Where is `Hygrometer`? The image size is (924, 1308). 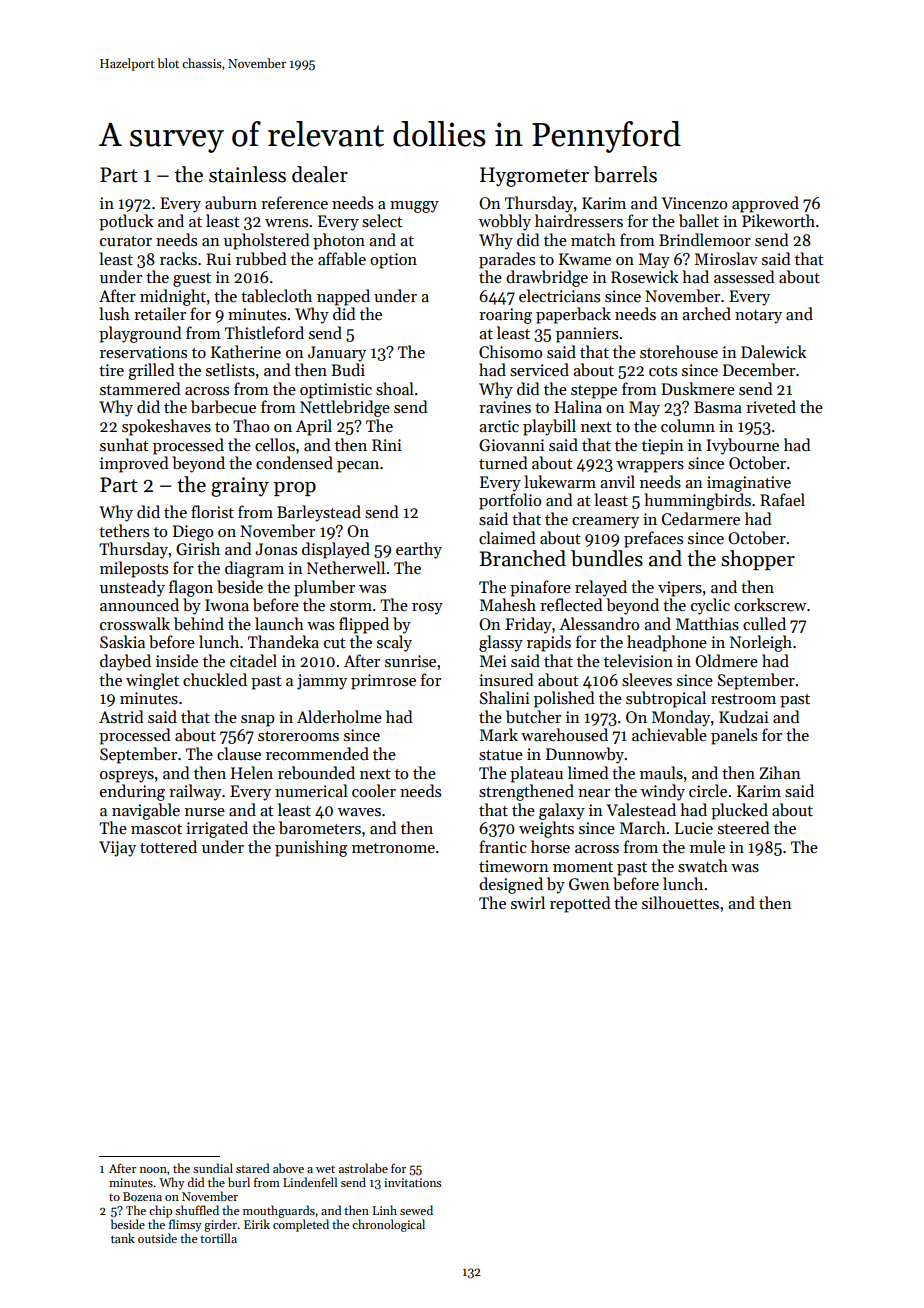
Hygrometer is located at coordinates (534, 177).
